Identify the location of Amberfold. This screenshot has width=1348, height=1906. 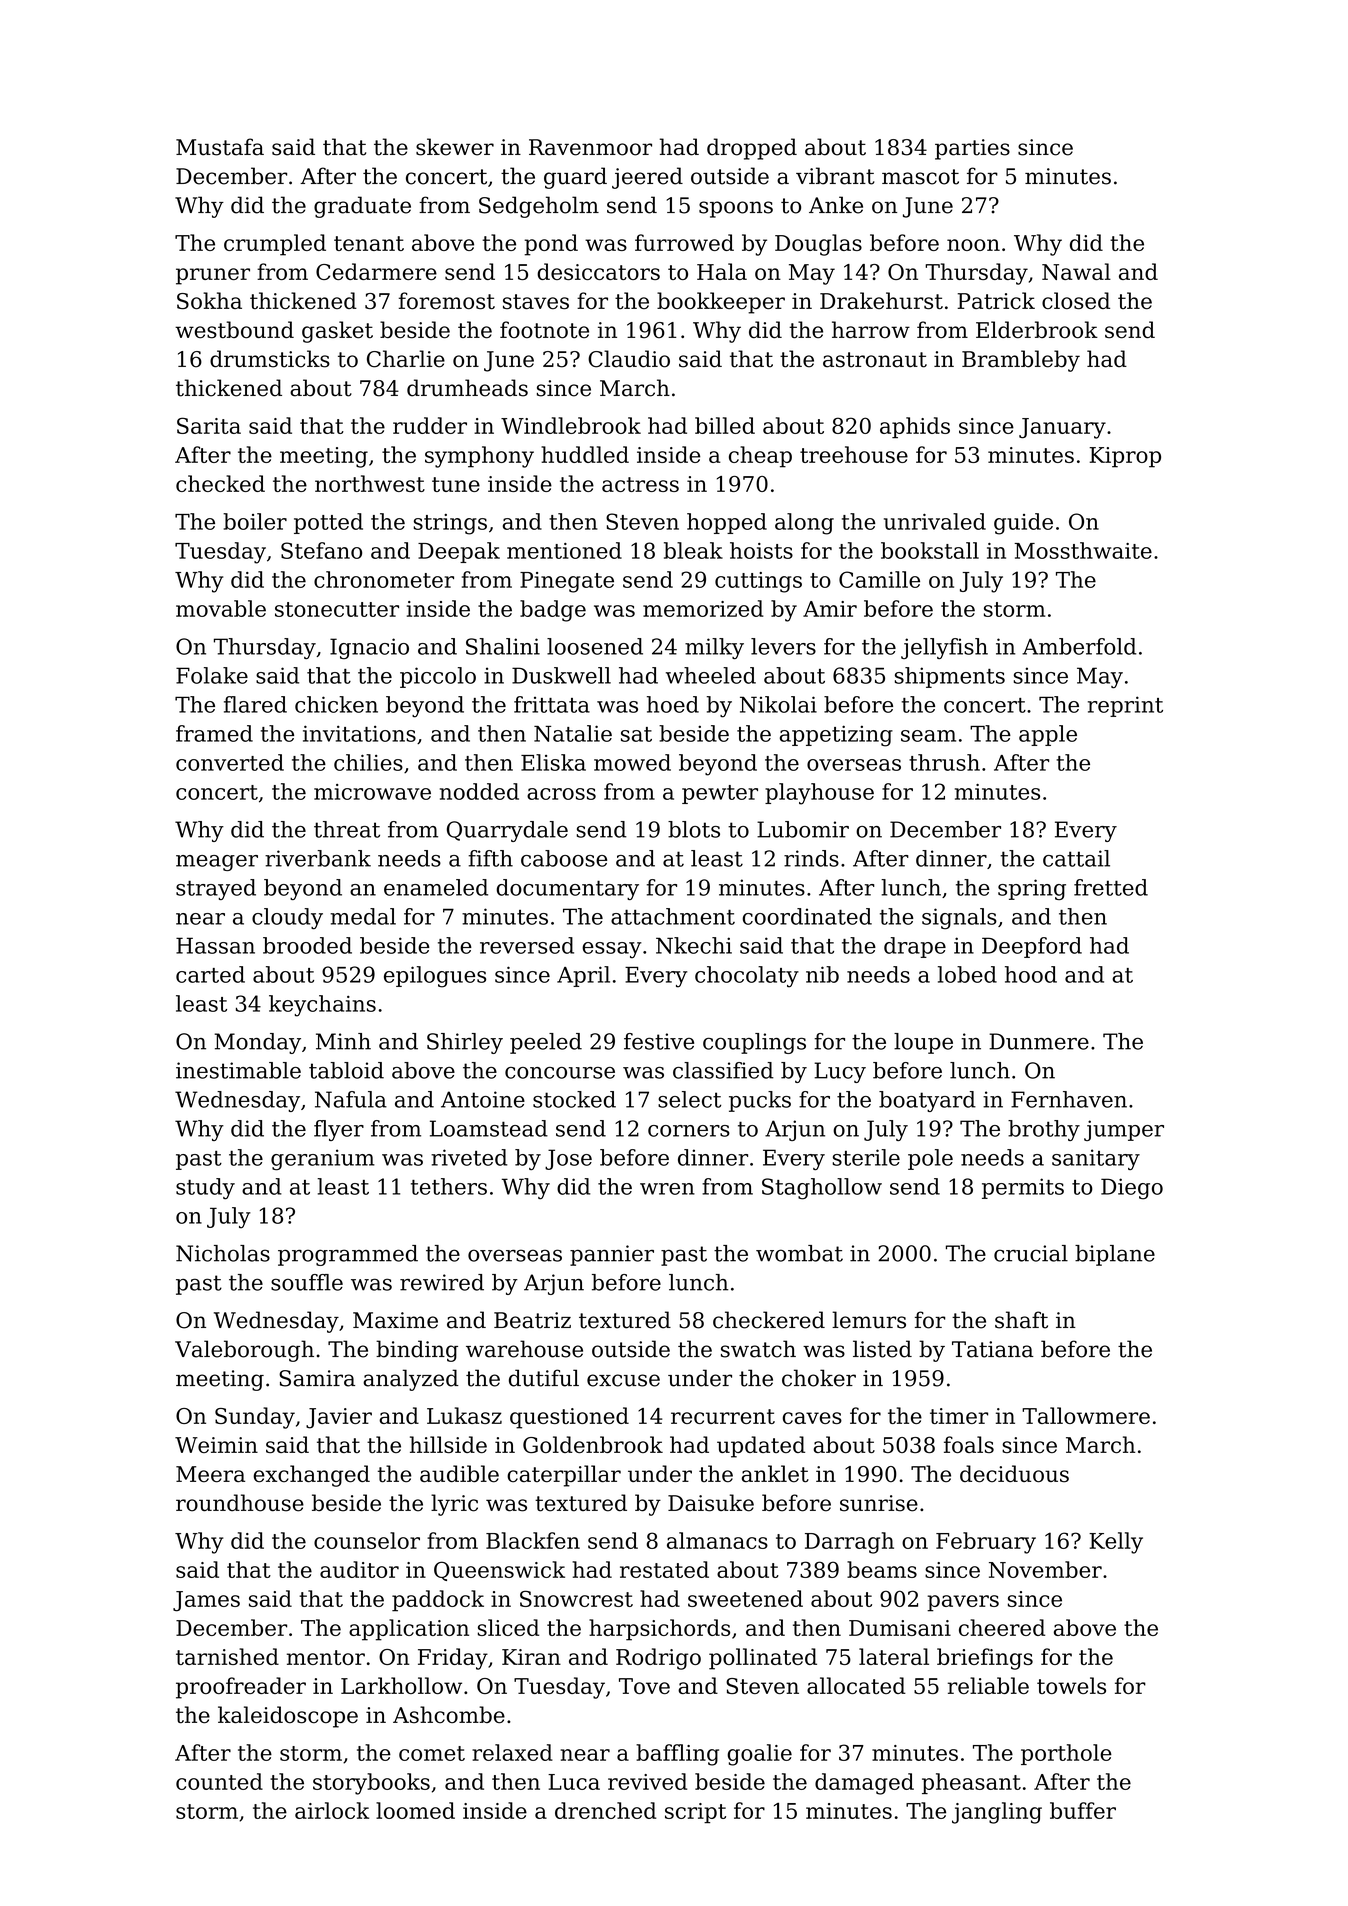
(1079, 646).
